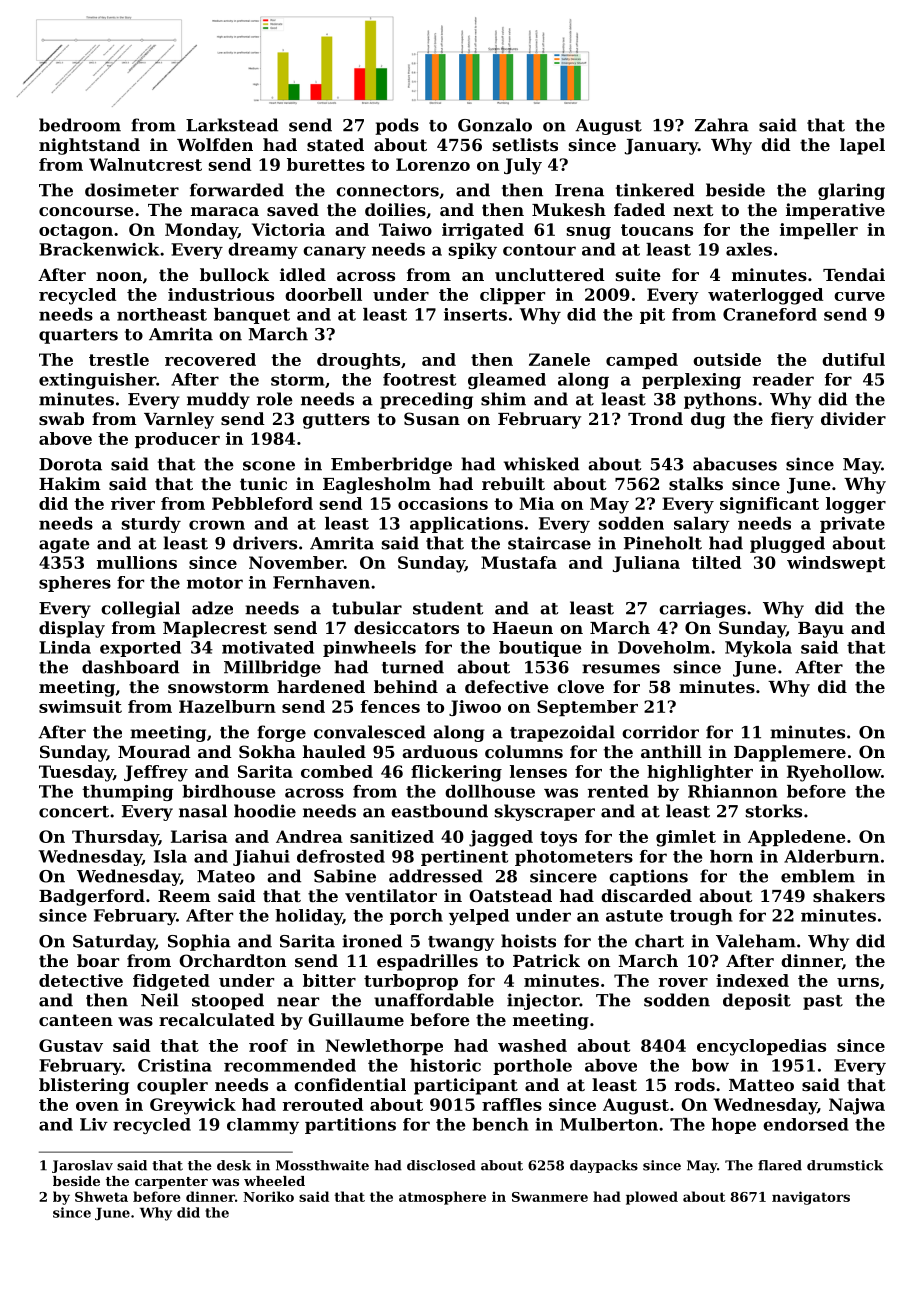 This image has width=924, height=1308. What do you see at coordinates (84, 1086) in the image?
I see `blistering` at bounding box center [84, 1086].
